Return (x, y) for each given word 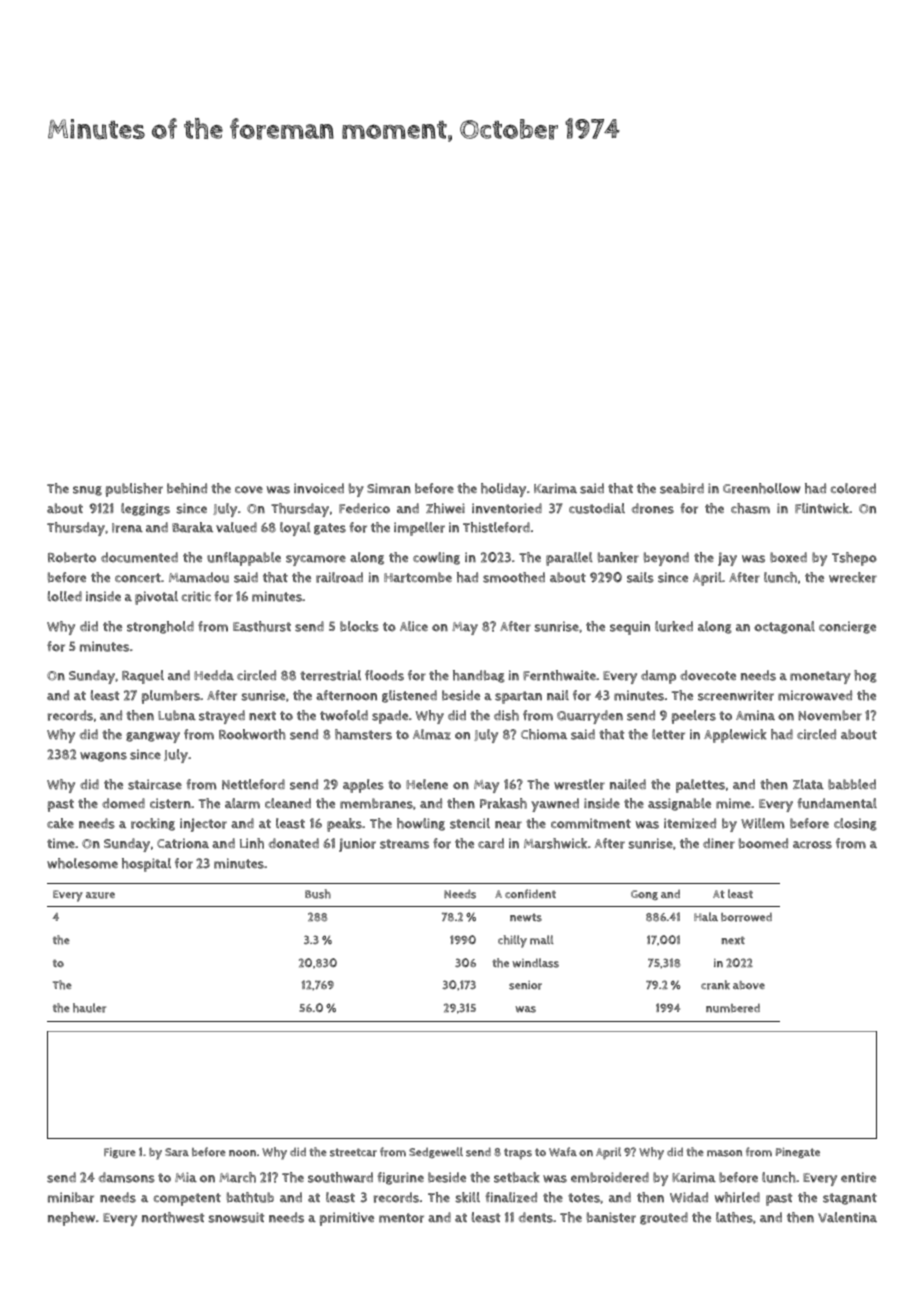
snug (87, 491)
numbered (733, 1008)
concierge (847, 627)
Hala (706, 916)
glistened (409, 696)
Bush (318, 894)
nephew (71, 1219)
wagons (103, 757)
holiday (503, 490)
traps (518, 1154)
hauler (89, 1008)
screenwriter (736, 695)
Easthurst (262, 626)
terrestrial (330, 675)
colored (853, 488)
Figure (120, 1153)
